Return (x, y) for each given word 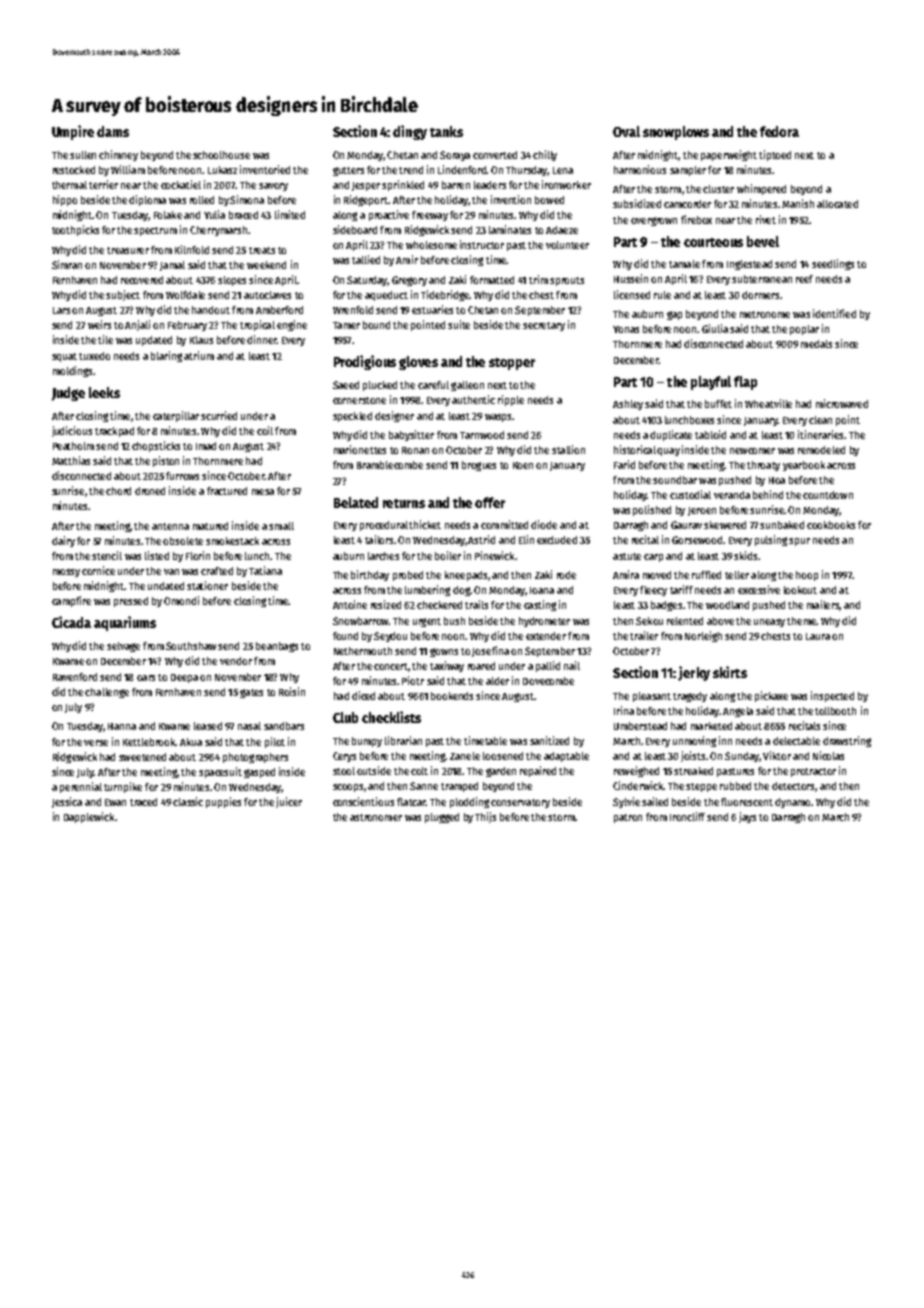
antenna (170, 526)
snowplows (676, 133)
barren (456, 185)
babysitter (411, 435)
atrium (199, 355)
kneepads (466, 576)
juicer (289, 802)
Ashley (628, 405)
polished (652, 510)
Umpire (73, 132)
